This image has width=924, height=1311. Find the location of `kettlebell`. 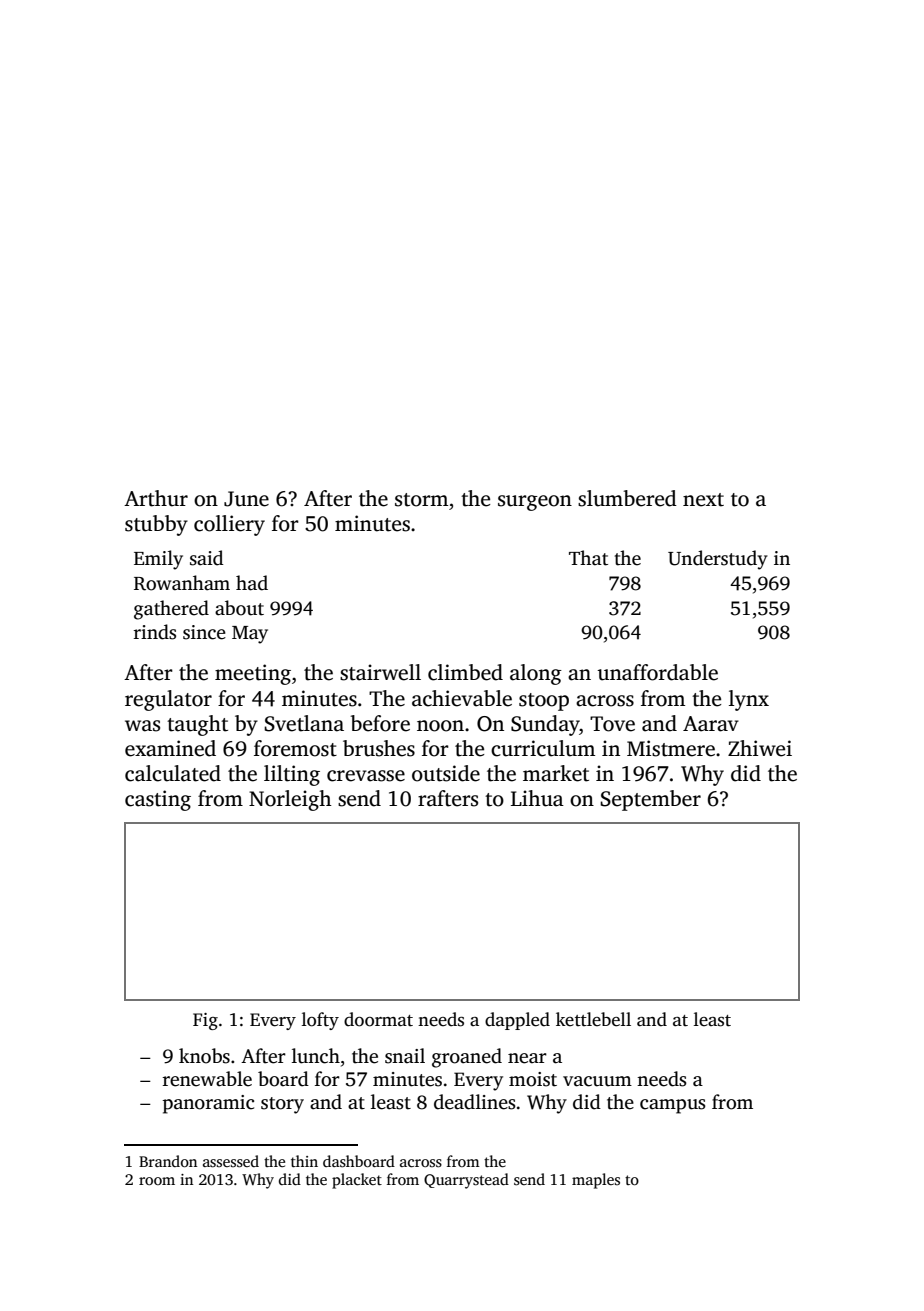

kettlebell is located at coordinates (593, 1019).
